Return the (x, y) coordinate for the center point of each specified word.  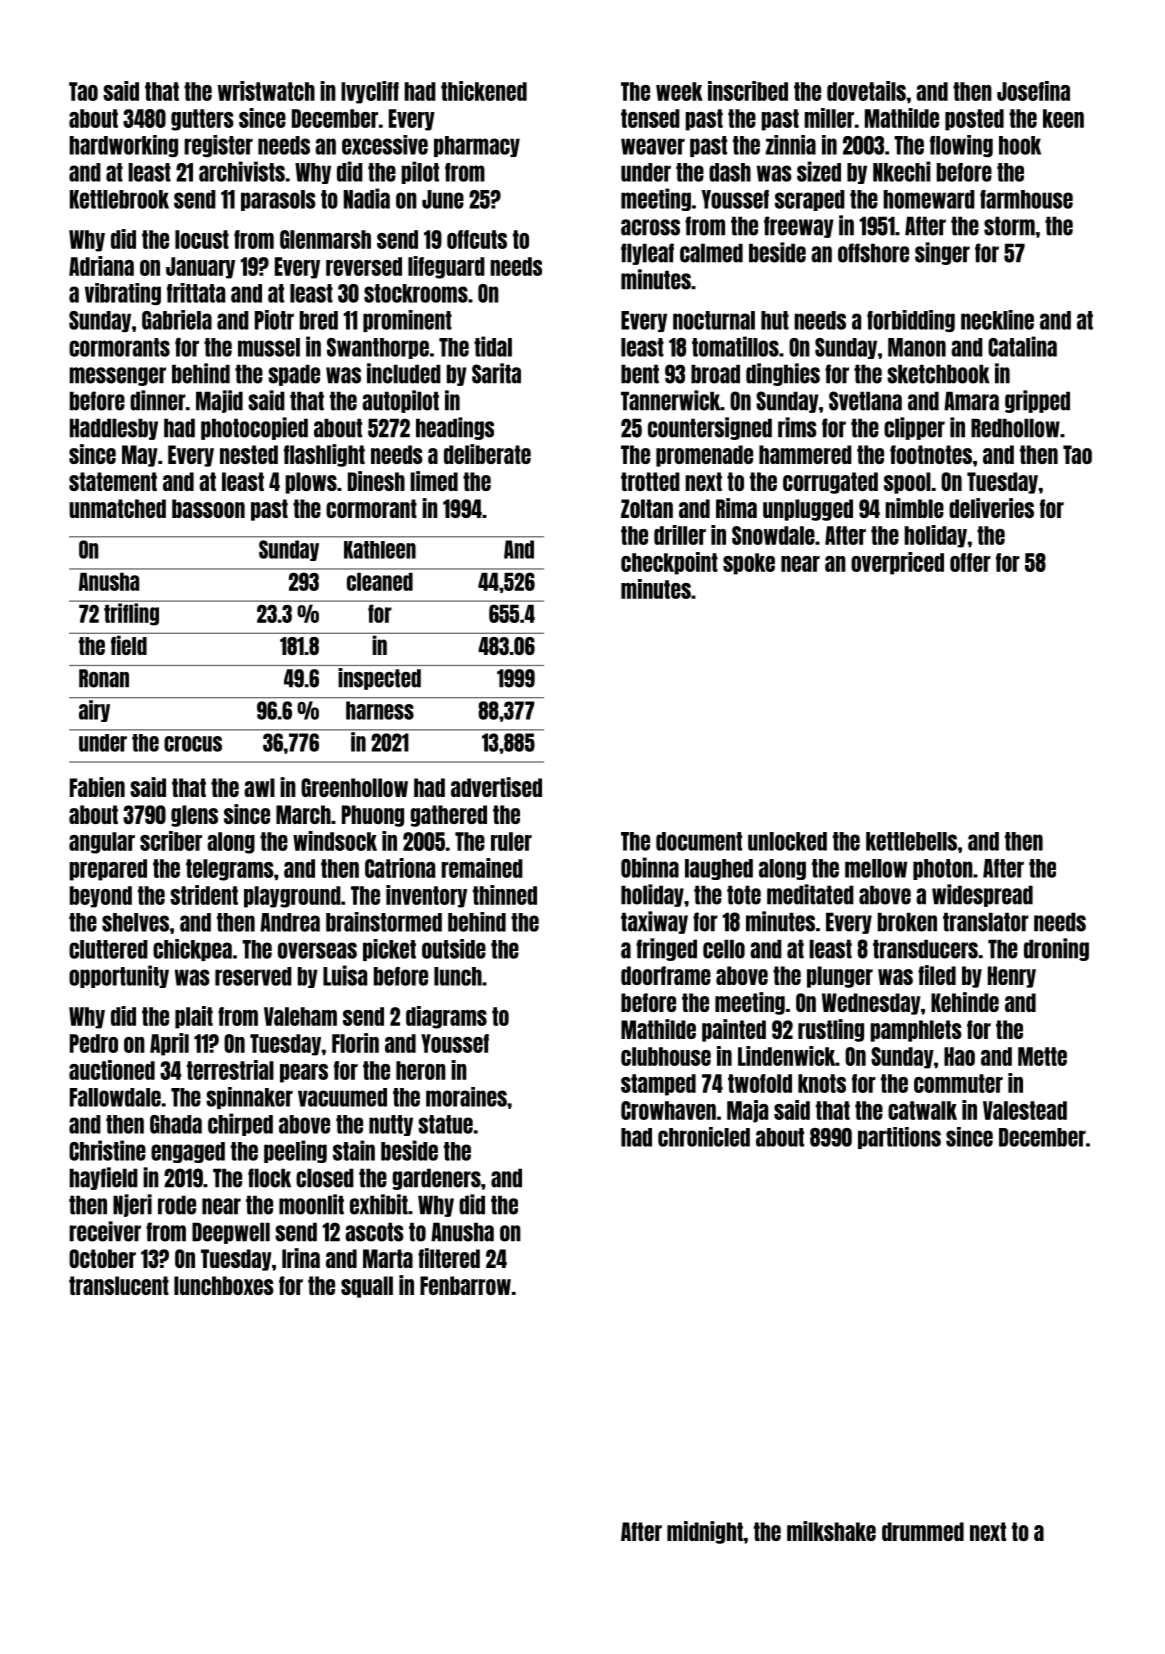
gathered (448, 816)
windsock (335, 841)
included (404, 373)
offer (970, 562)
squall (367, 1287)
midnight (705, 1532)
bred (319, 320)
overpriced (897, 563)
